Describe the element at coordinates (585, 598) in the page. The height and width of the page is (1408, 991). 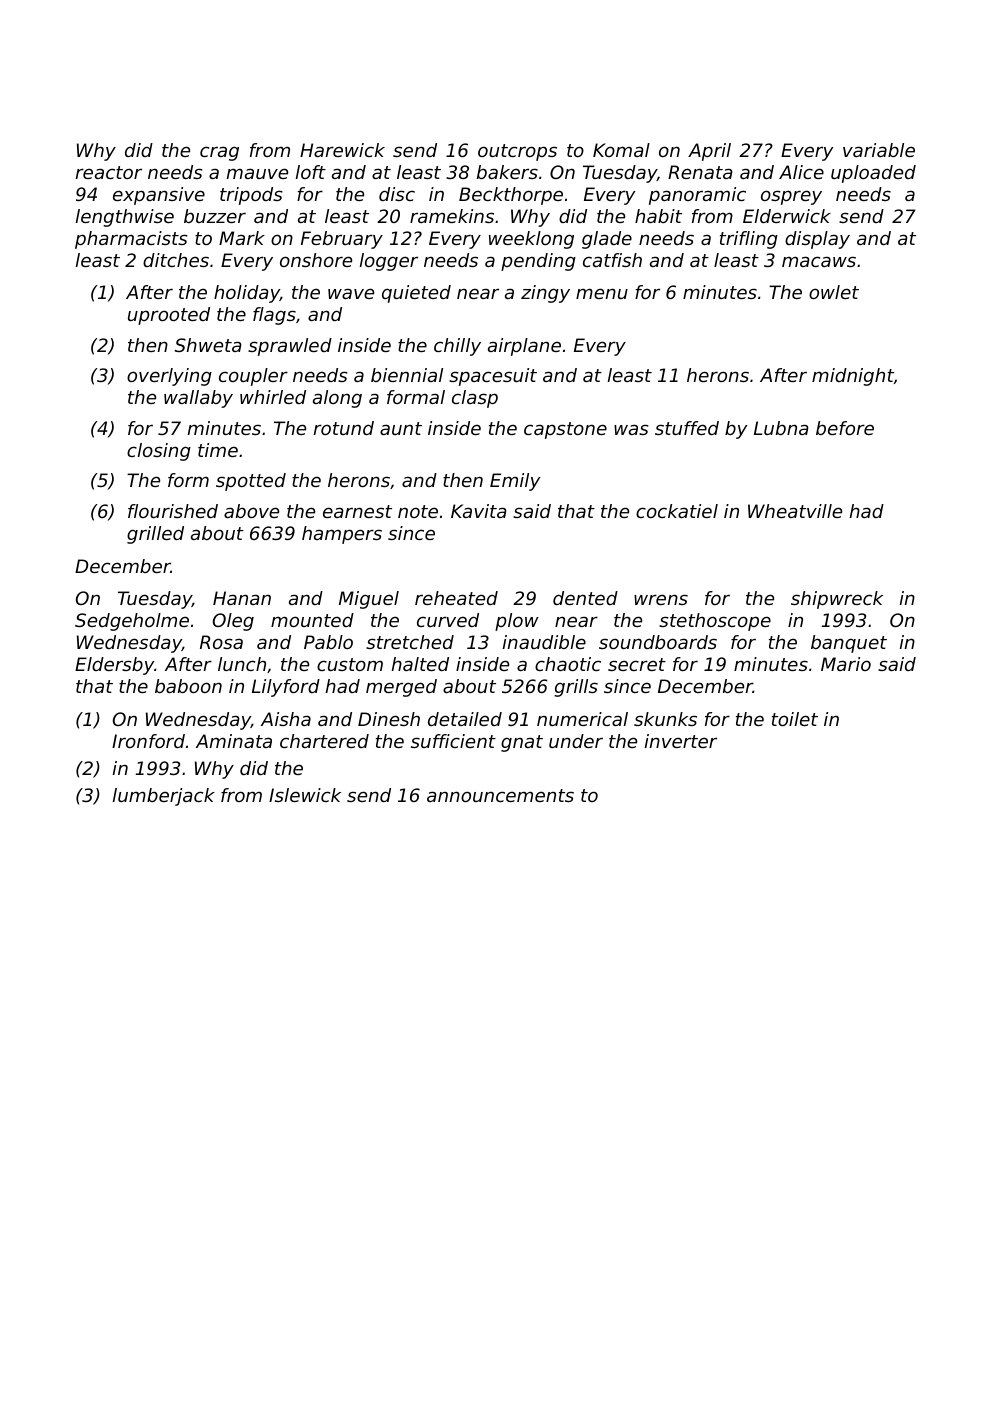
I see `dented` at that location.
